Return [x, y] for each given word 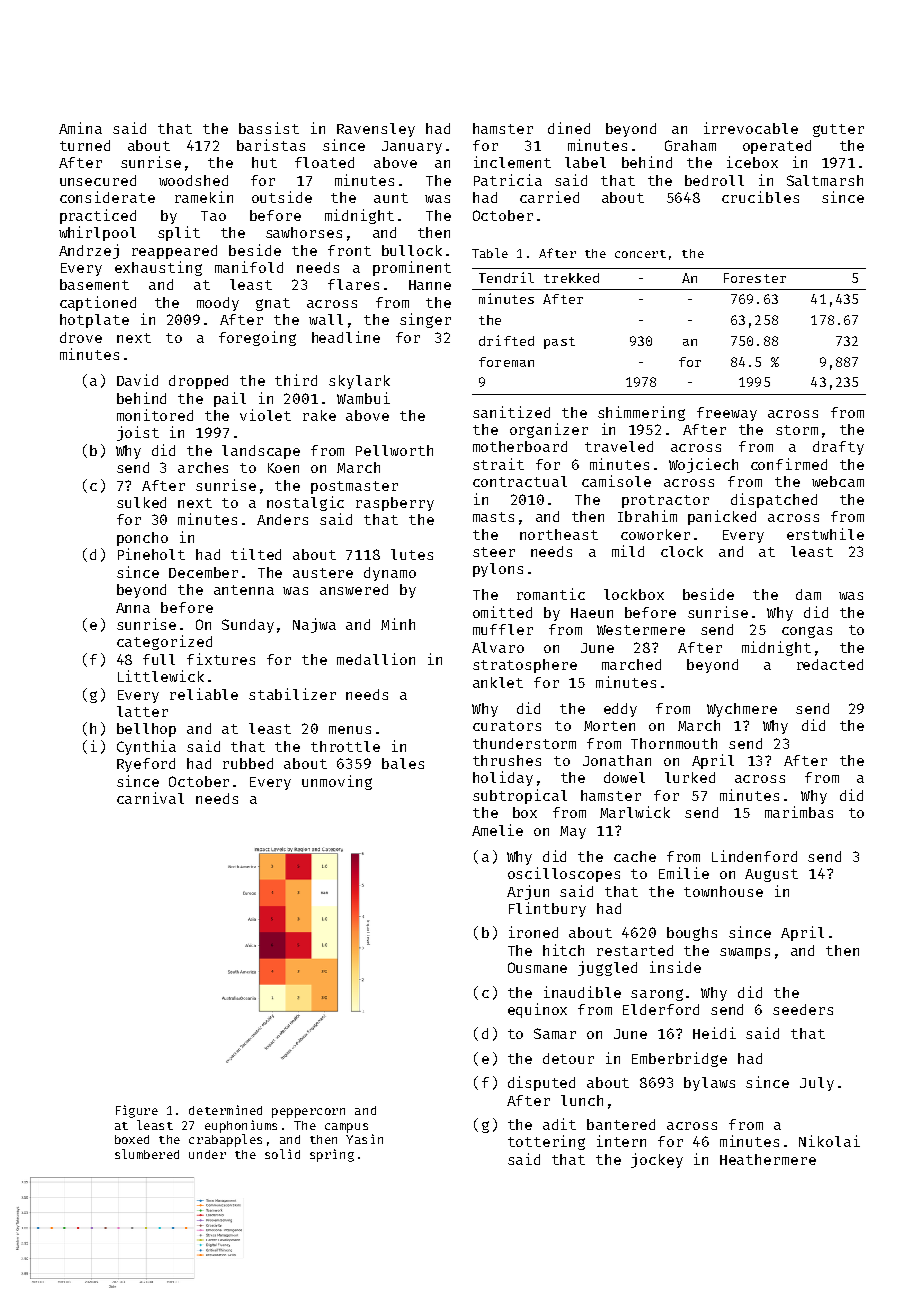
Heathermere [768, 1159]
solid [282, 1154]
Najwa [314, 625]
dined [569, 128]
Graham [690, 145]
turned [85, 145]
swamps [745, 953]
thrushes [507, 760]
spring [332, 1155]
